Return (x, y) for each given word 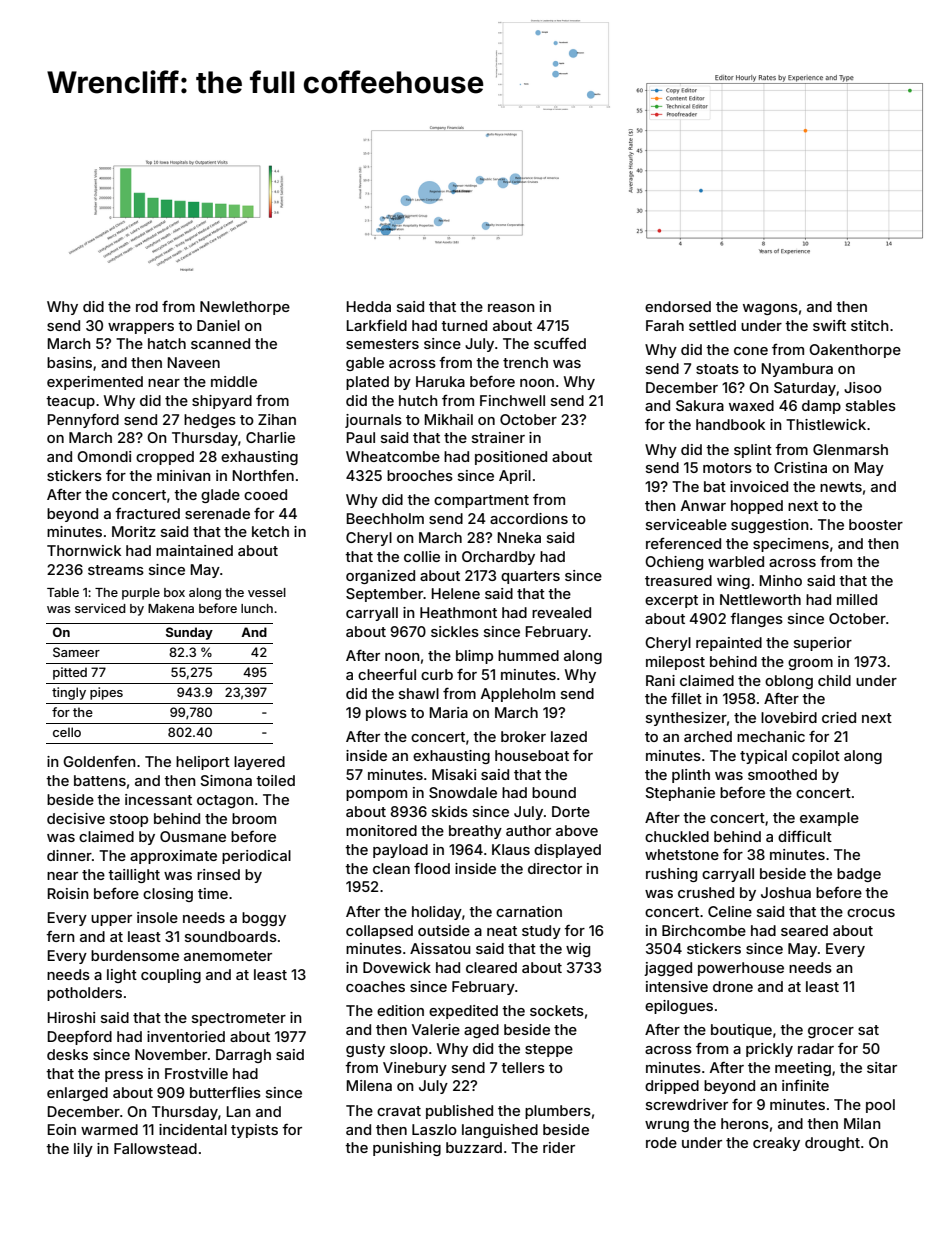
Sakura (700, 405)
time (213, 893)
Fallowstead (155, 1148)
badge (859, 875)
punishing (407, 1149)
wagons (770, 309)
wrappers (141, 328)
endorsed (678, 306)
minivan (184, 475)
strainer (498, 437)
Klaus (511, 849)
